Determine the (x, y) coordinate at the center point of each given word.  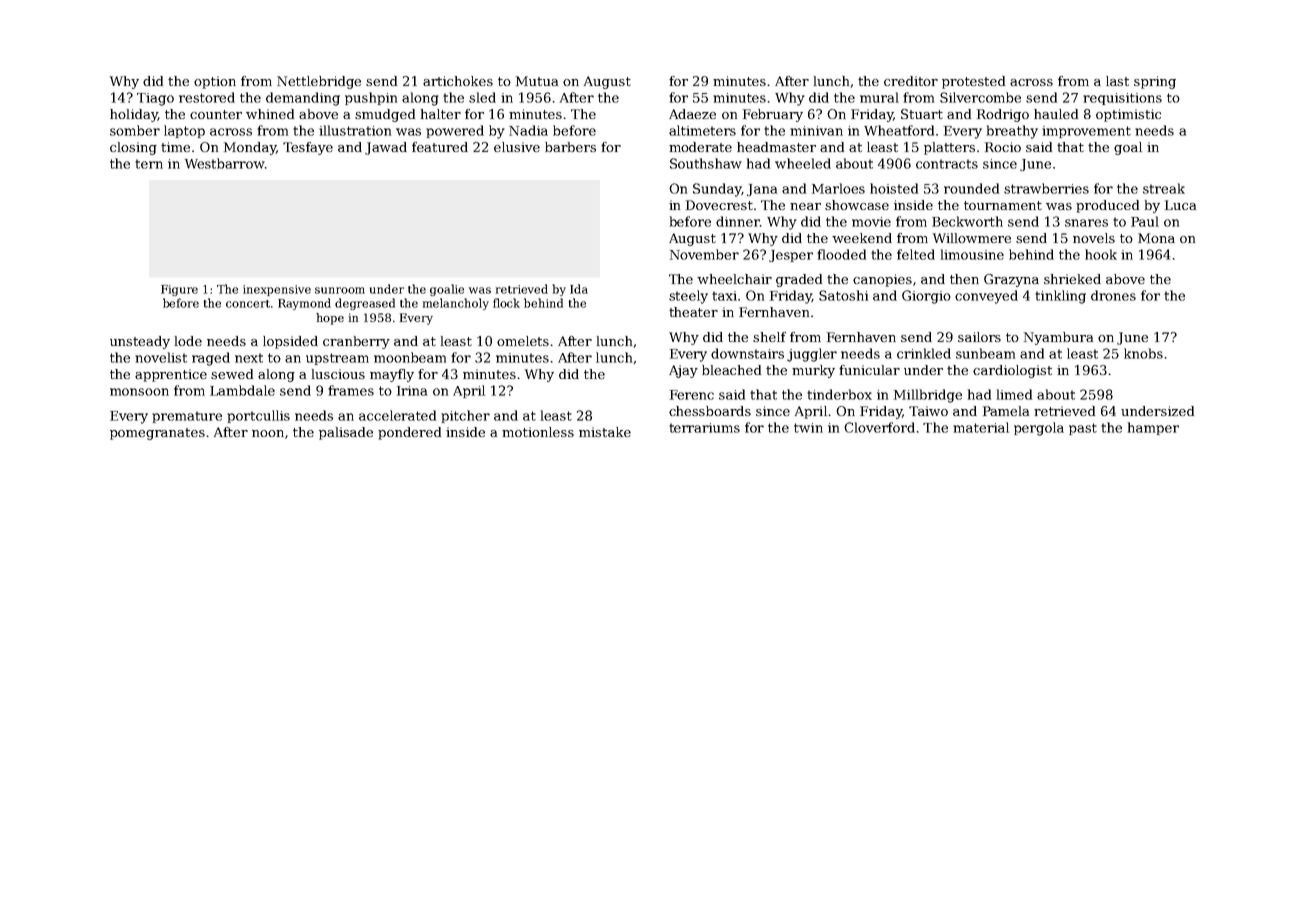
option (215, 82)
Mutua (537, 81)
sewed (232, 374)
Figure (179, 290)
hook (1101, 254)
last (1117, 81)
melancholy (456, 304)
